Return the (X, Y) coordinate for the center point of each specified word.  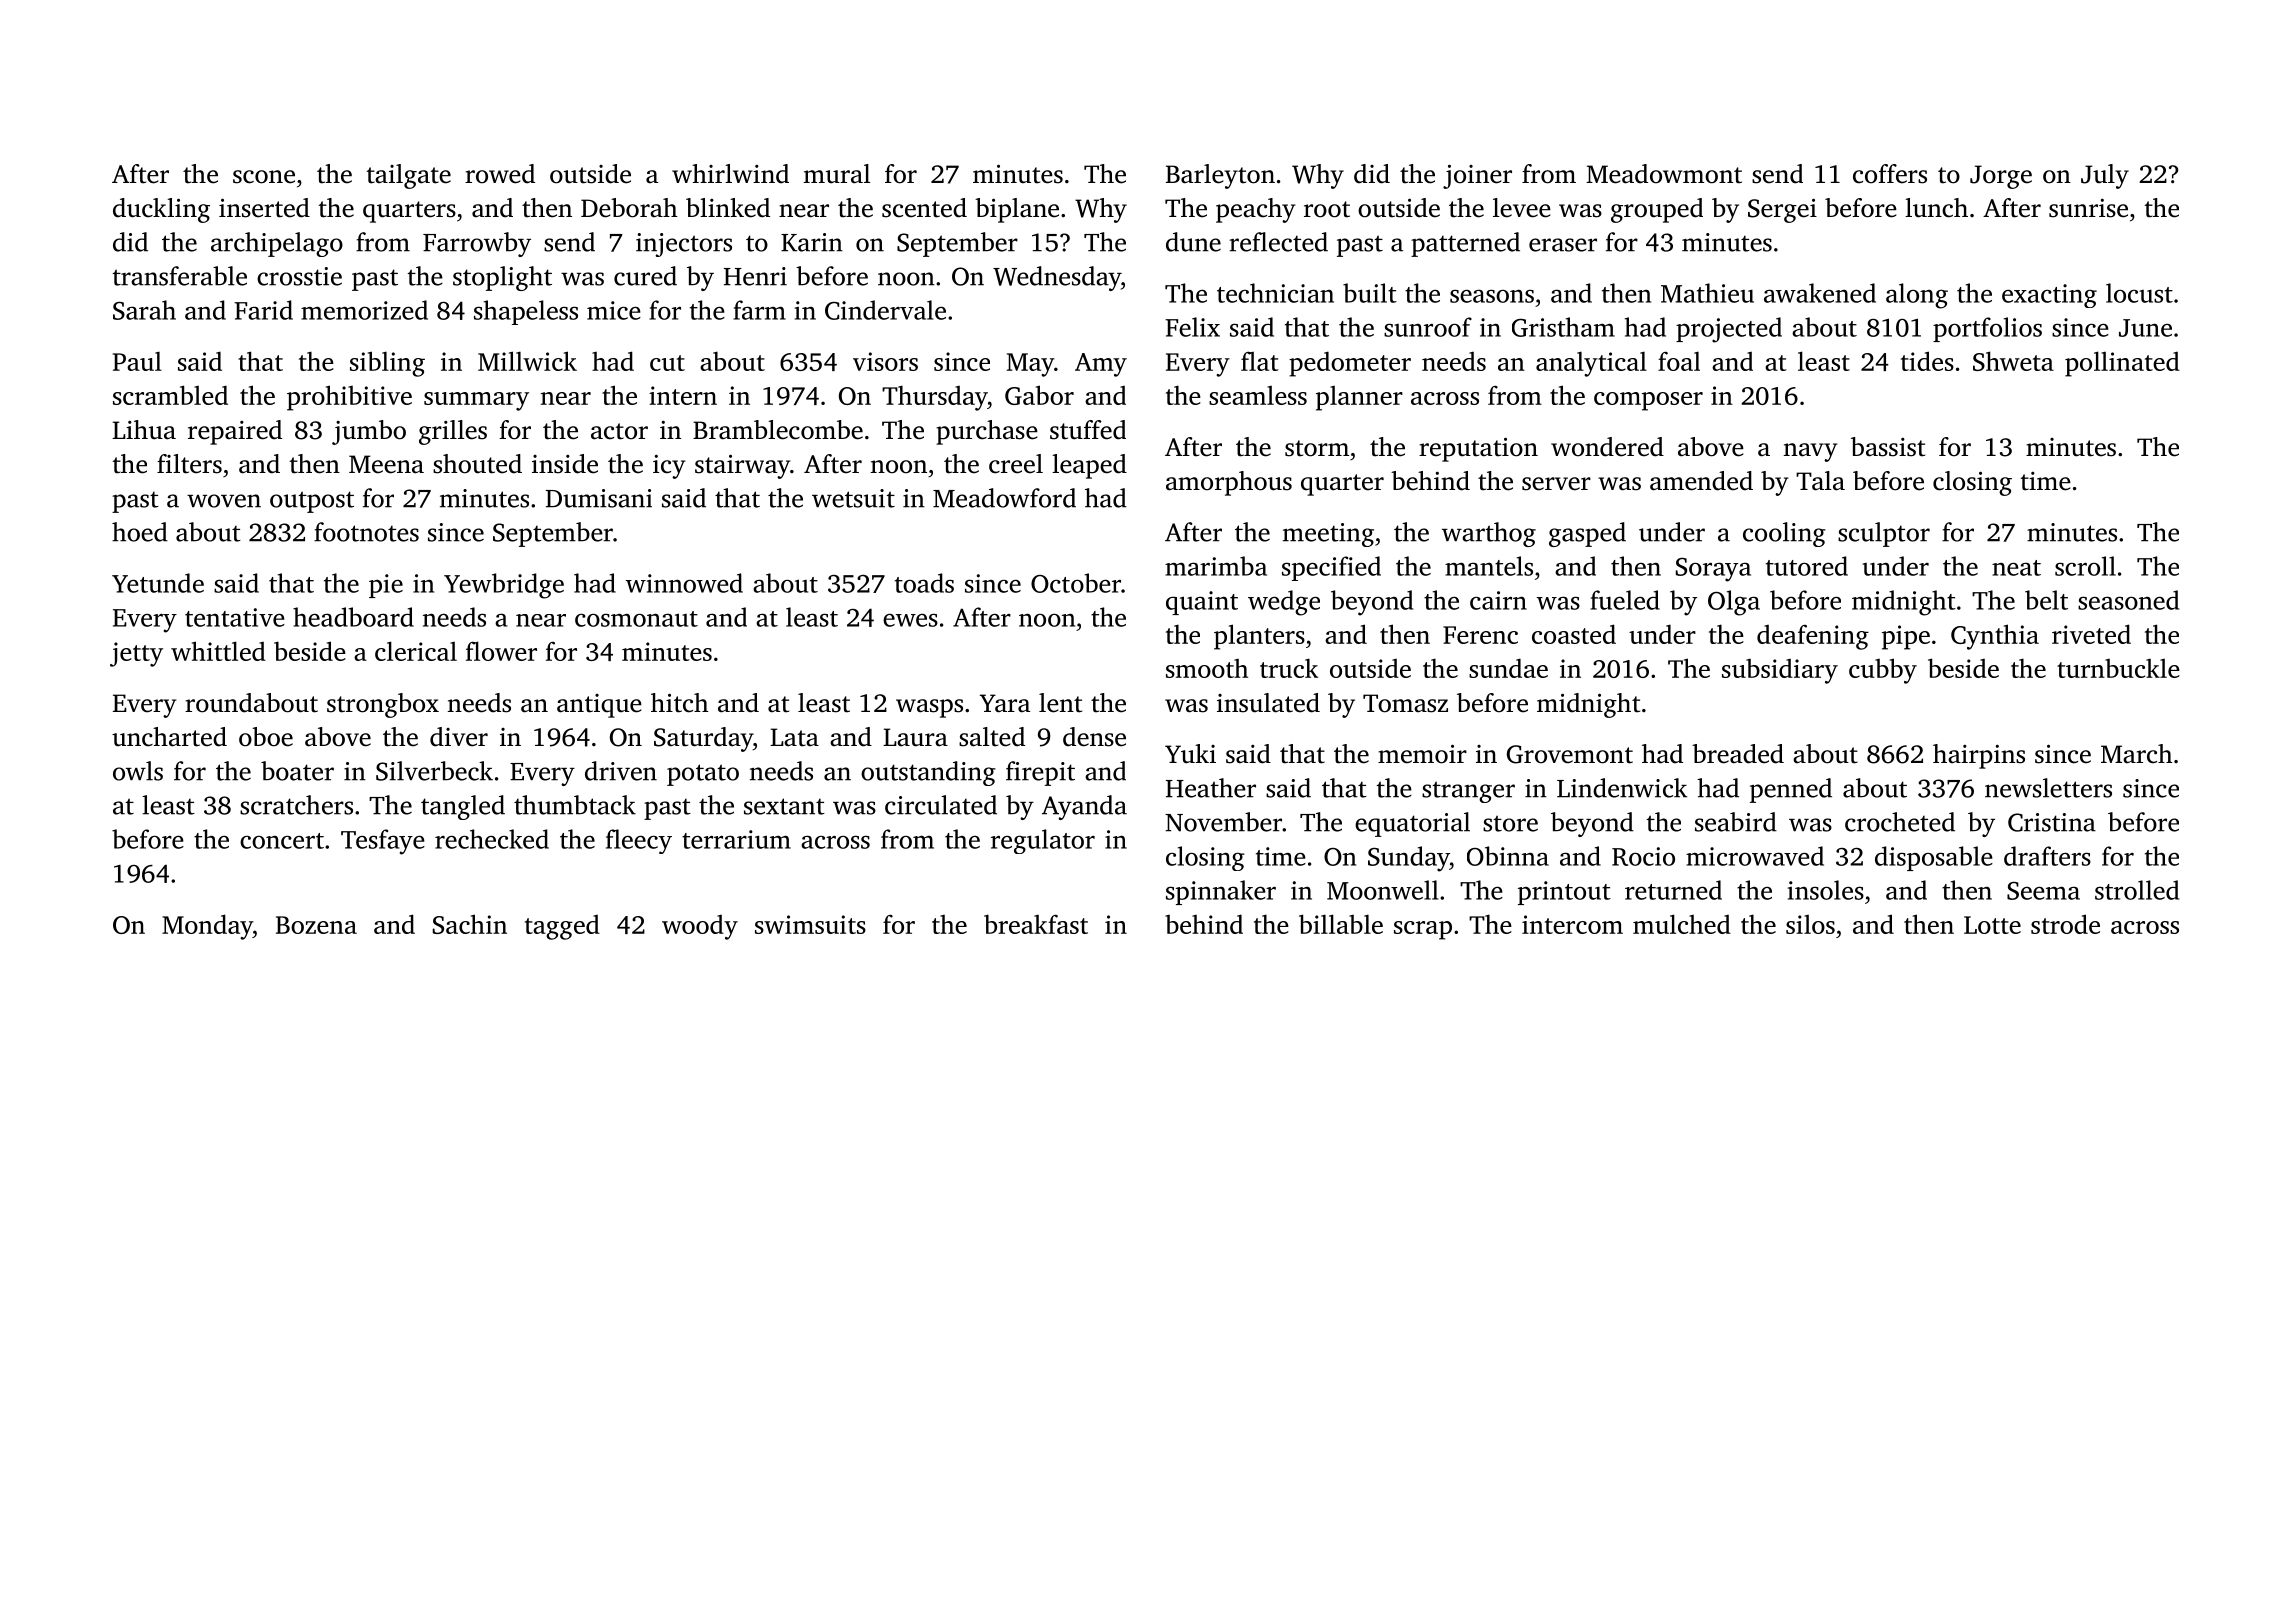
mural (837, 174)
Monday (207, 927)
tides (1927, 361)
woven (224, 501)
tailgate (408, 176)
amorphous (1229, 483)
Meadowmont (1664, 174)
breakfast (1036, 924)
